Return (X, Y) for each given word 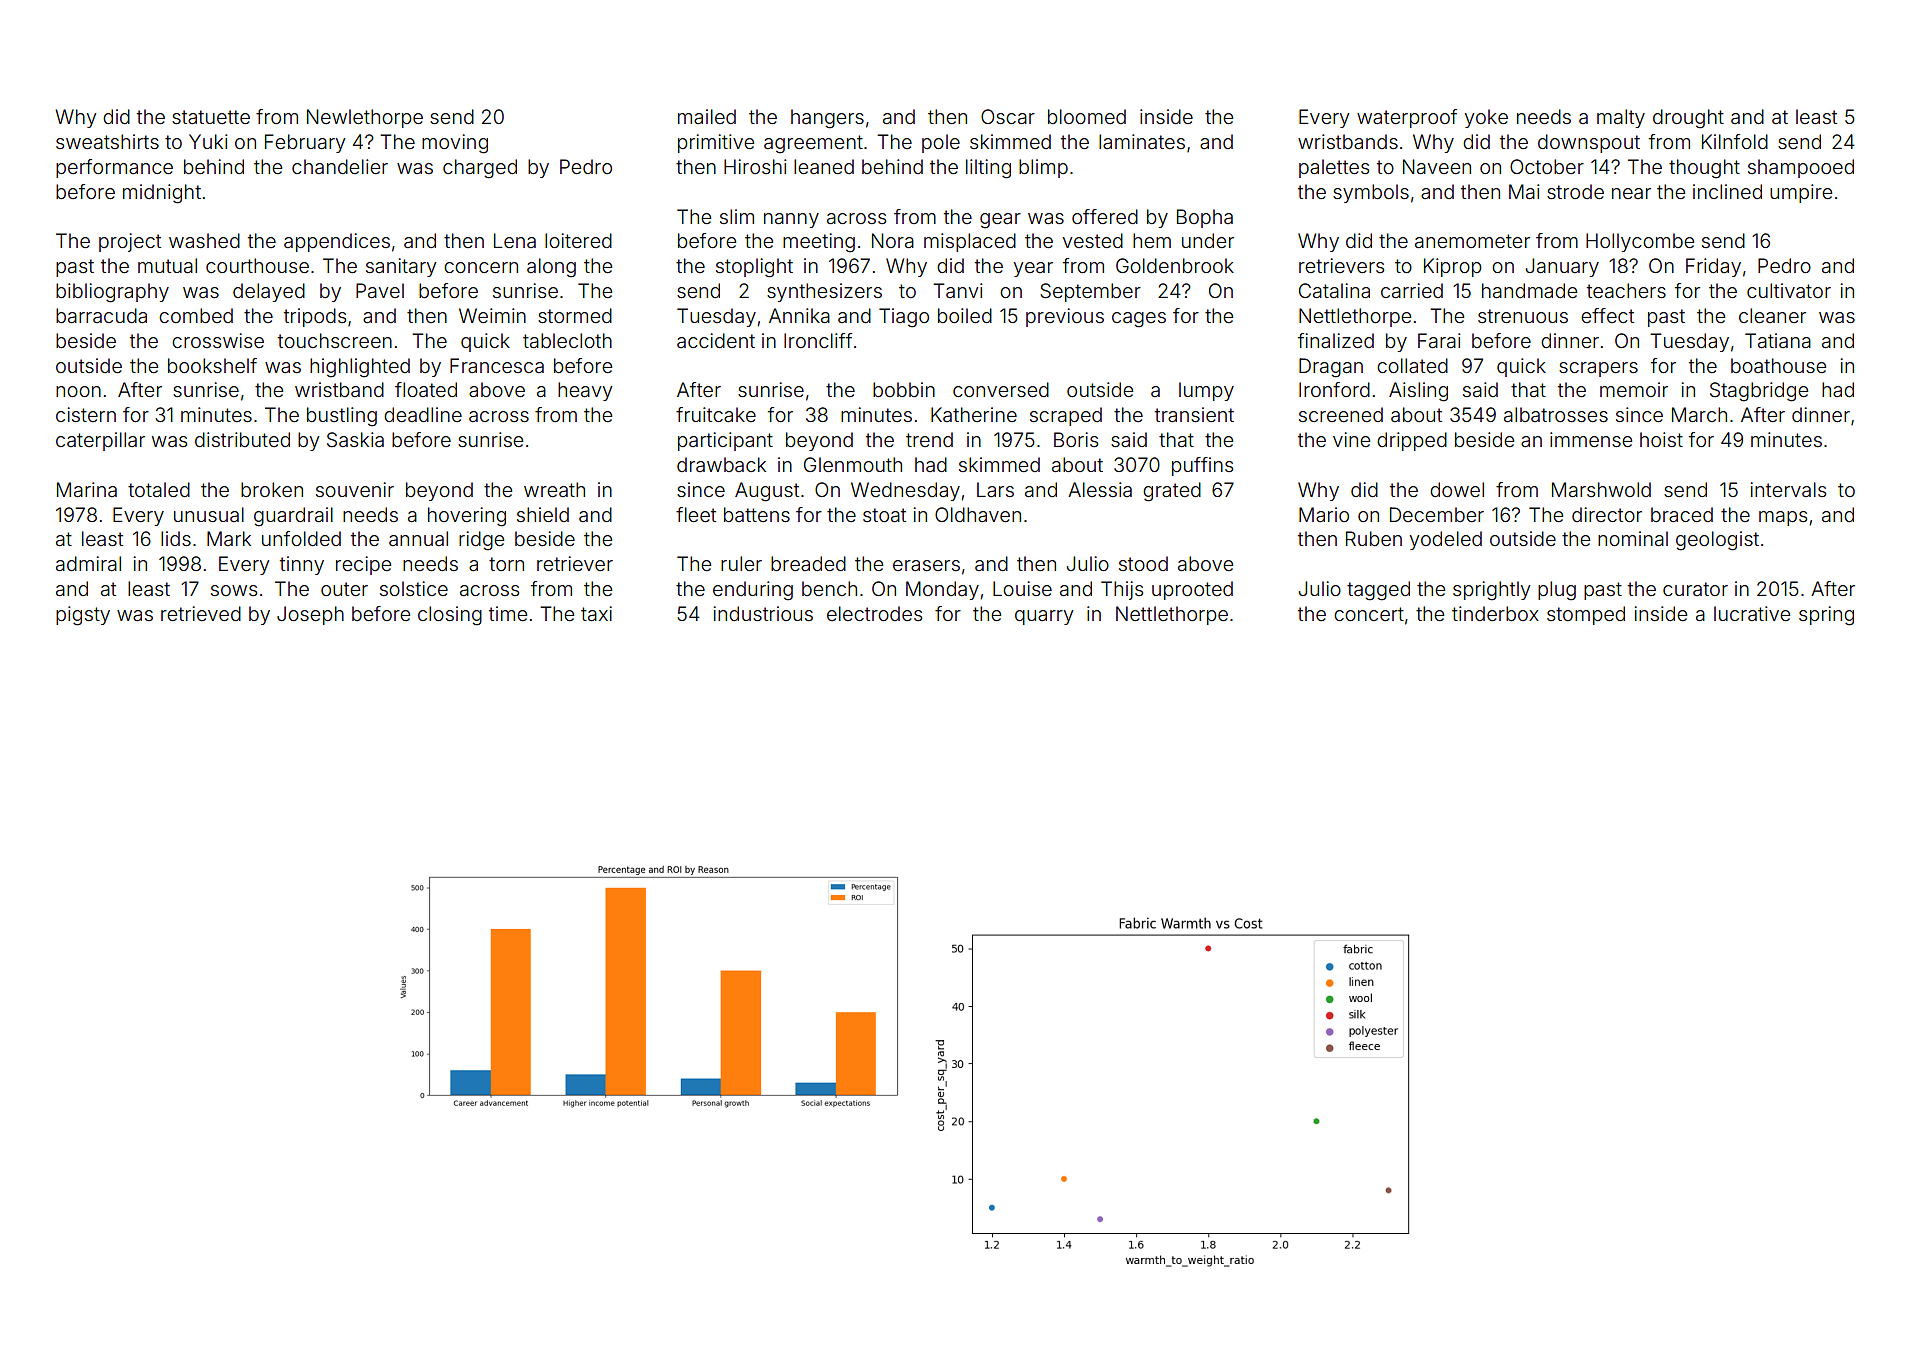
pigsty (83, 616)
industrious (763, 613)
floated (426, 389)
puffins (1202, 466)
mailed (707, 116)
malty (1621, 118)
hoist (1661, 439)
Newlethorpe (365, 118)
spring (1826, 616)
